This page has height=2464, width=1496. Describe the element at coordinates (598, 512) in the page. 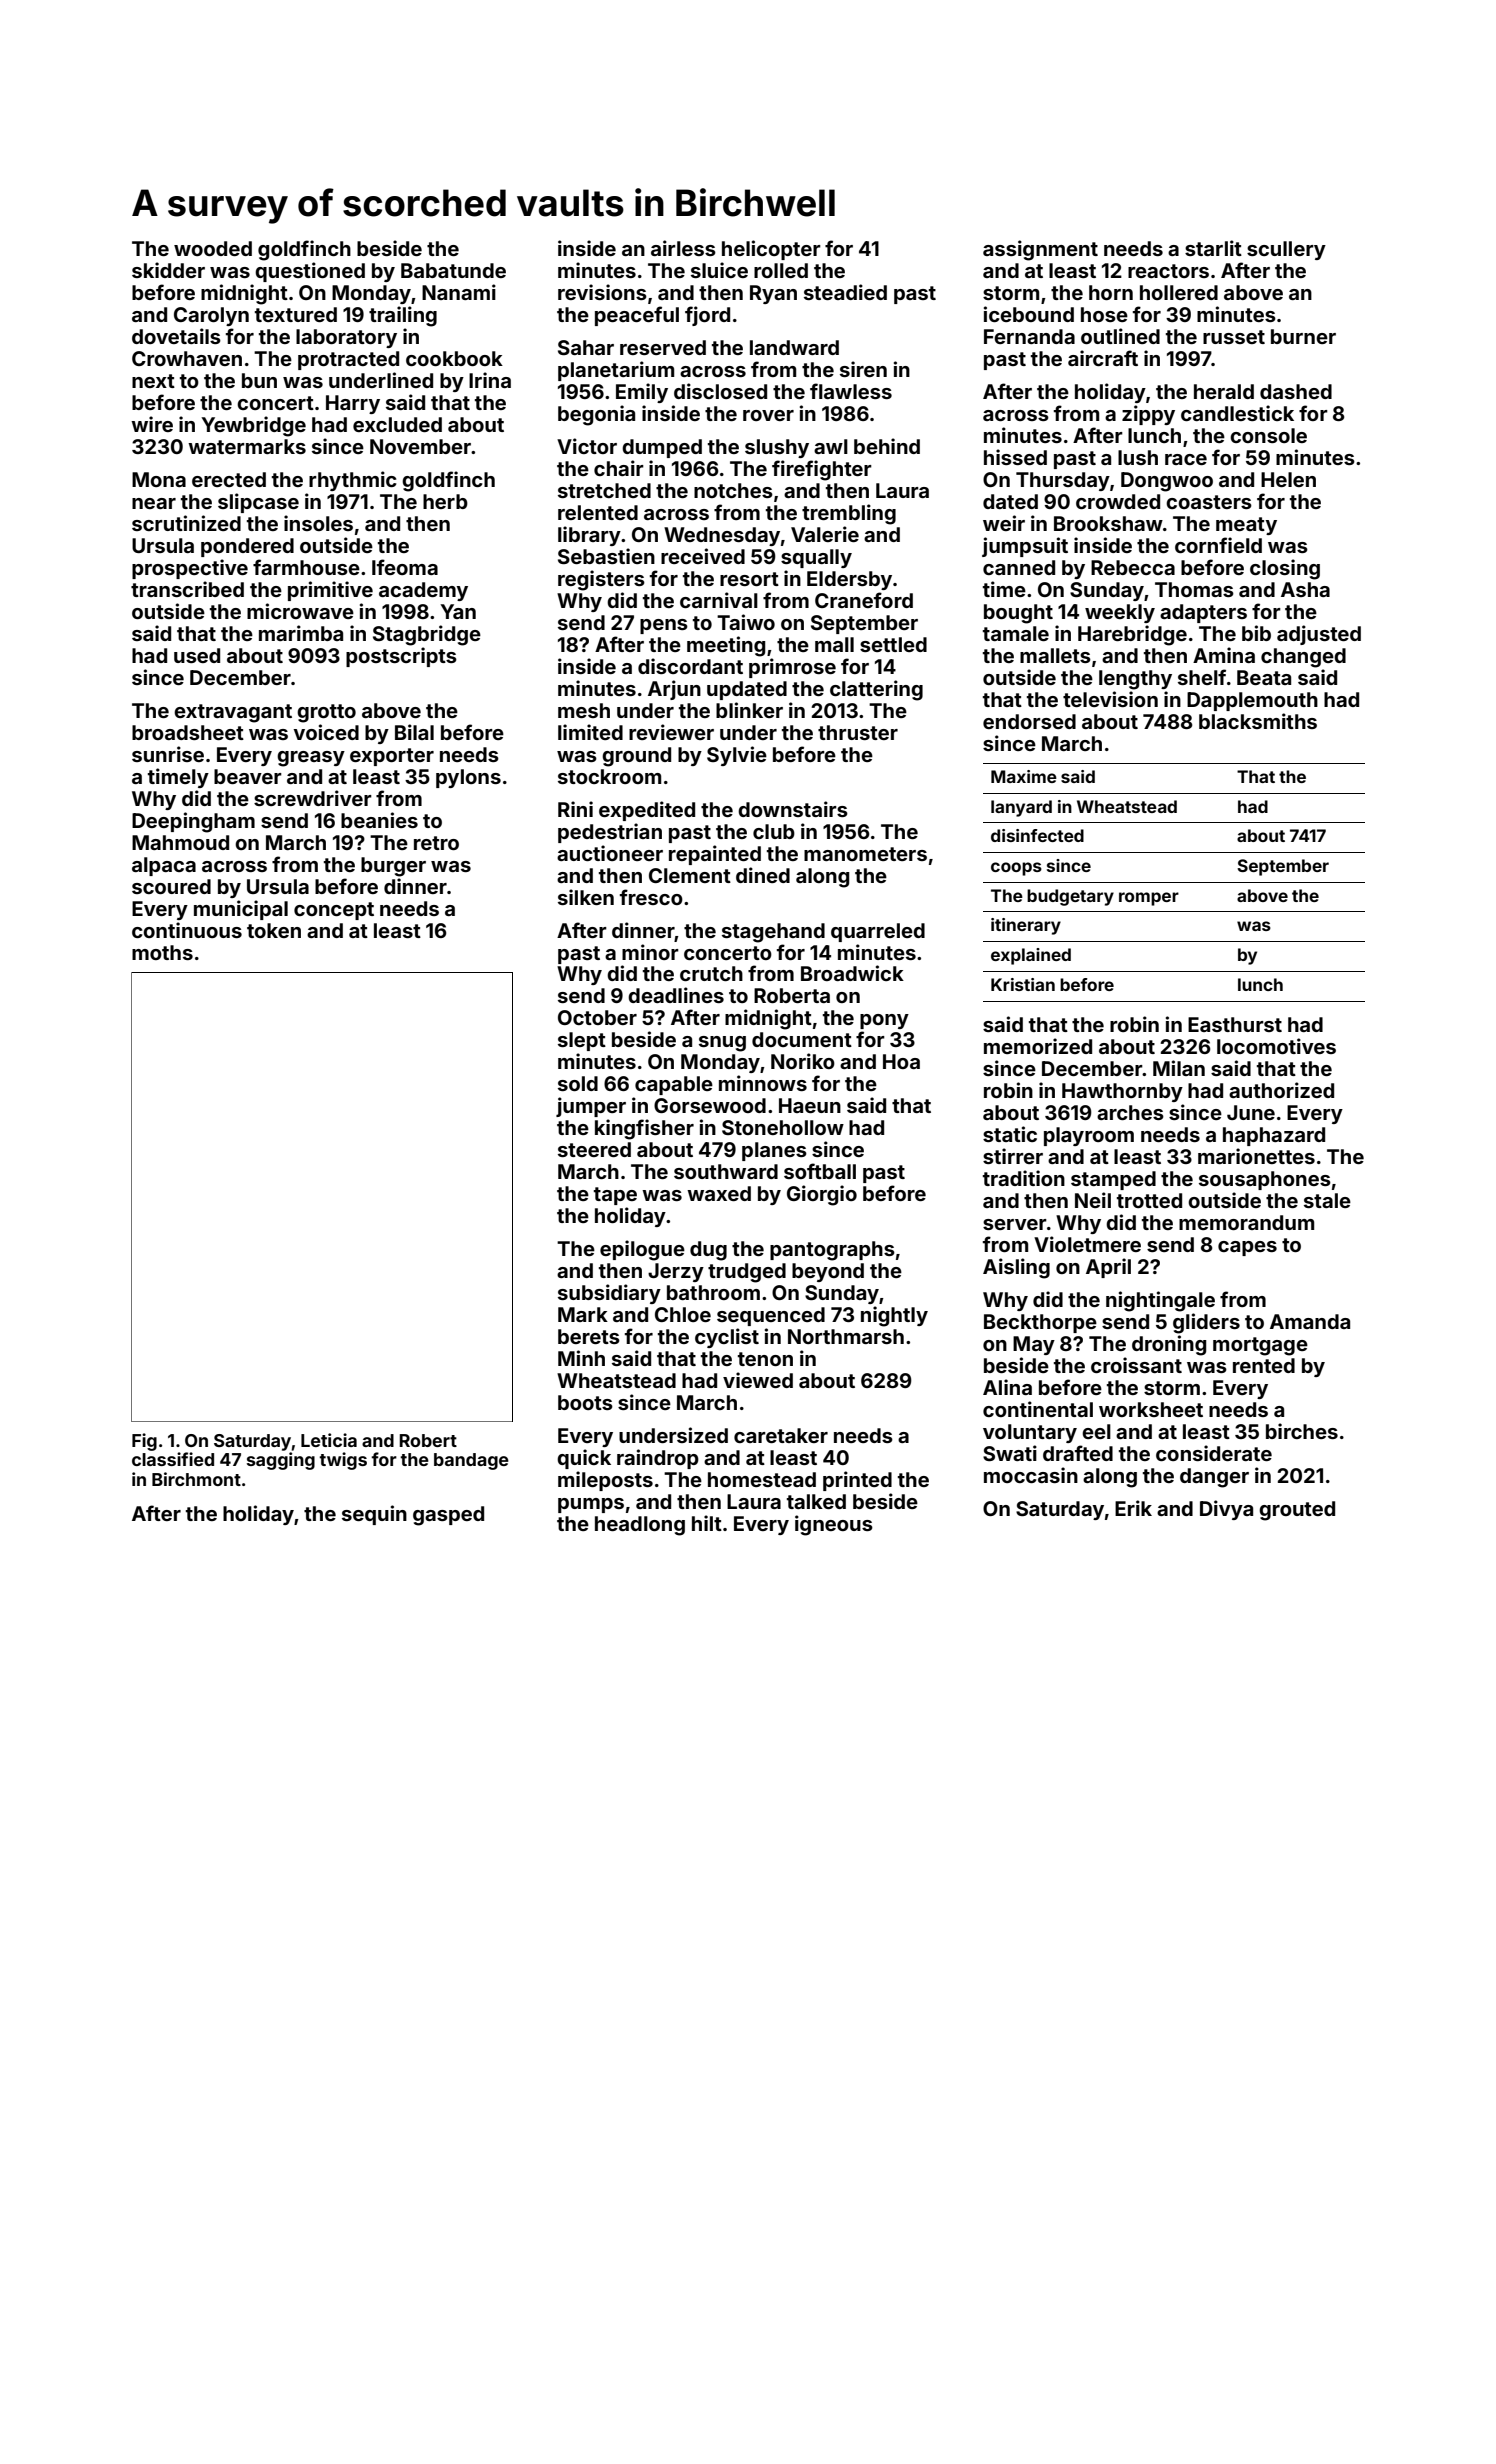

I see `relented` at that location.
